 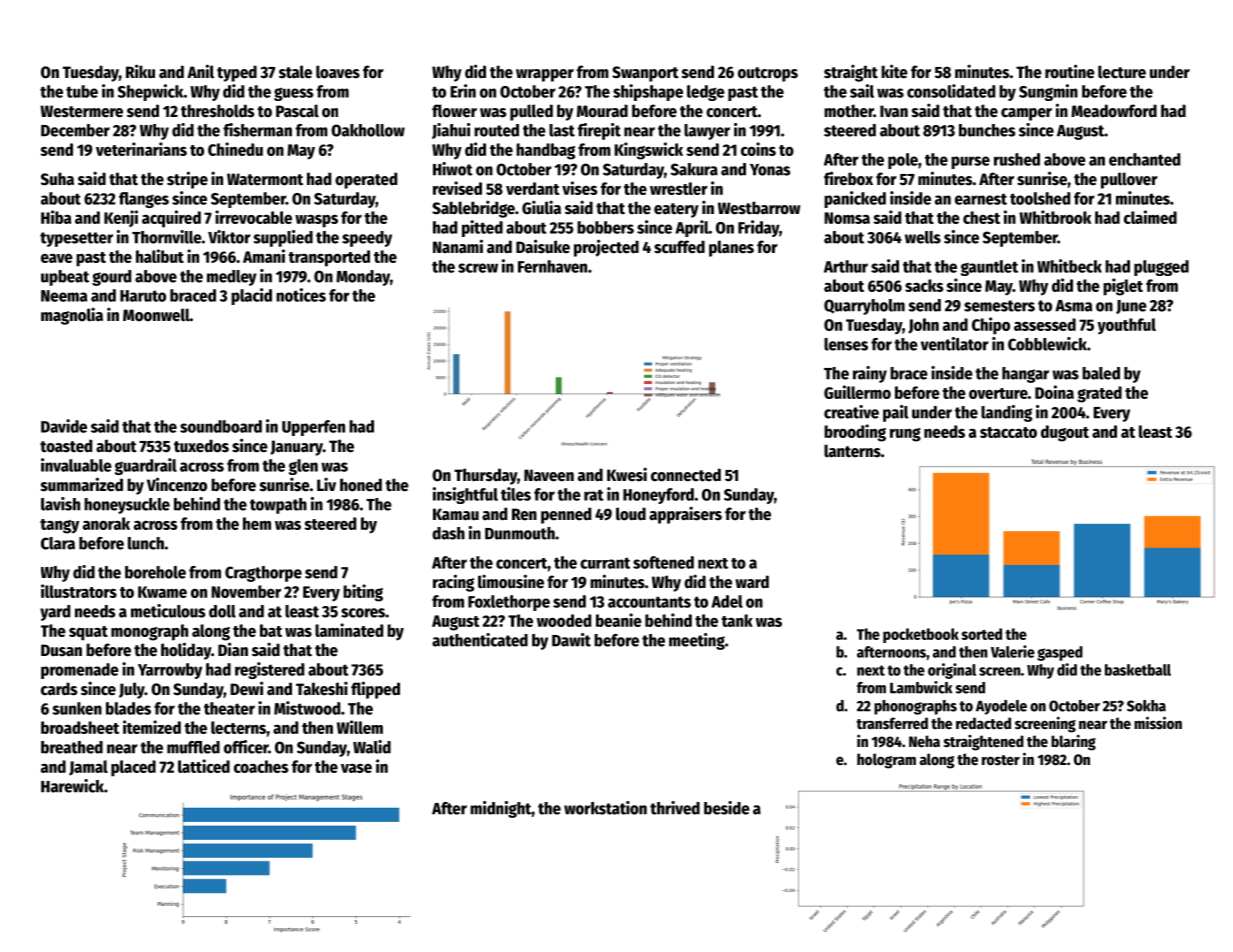 What do you see at coordinates (61, 650) in the screenshot?
I see `Dusan` at bounding box center [61, 650].
